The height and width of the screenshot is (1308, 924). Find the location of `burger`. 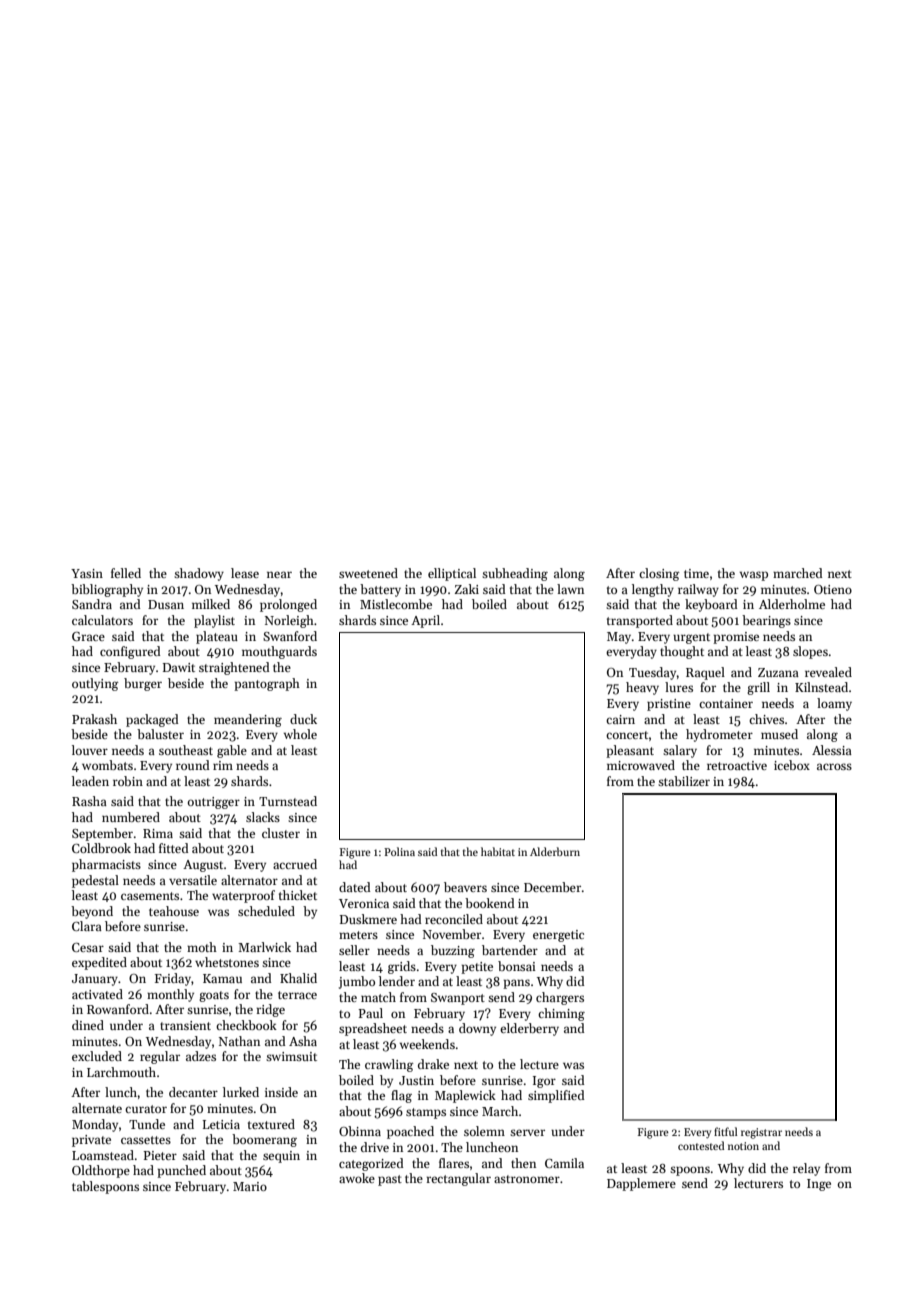

burger is located at coordinates (143, 684).
